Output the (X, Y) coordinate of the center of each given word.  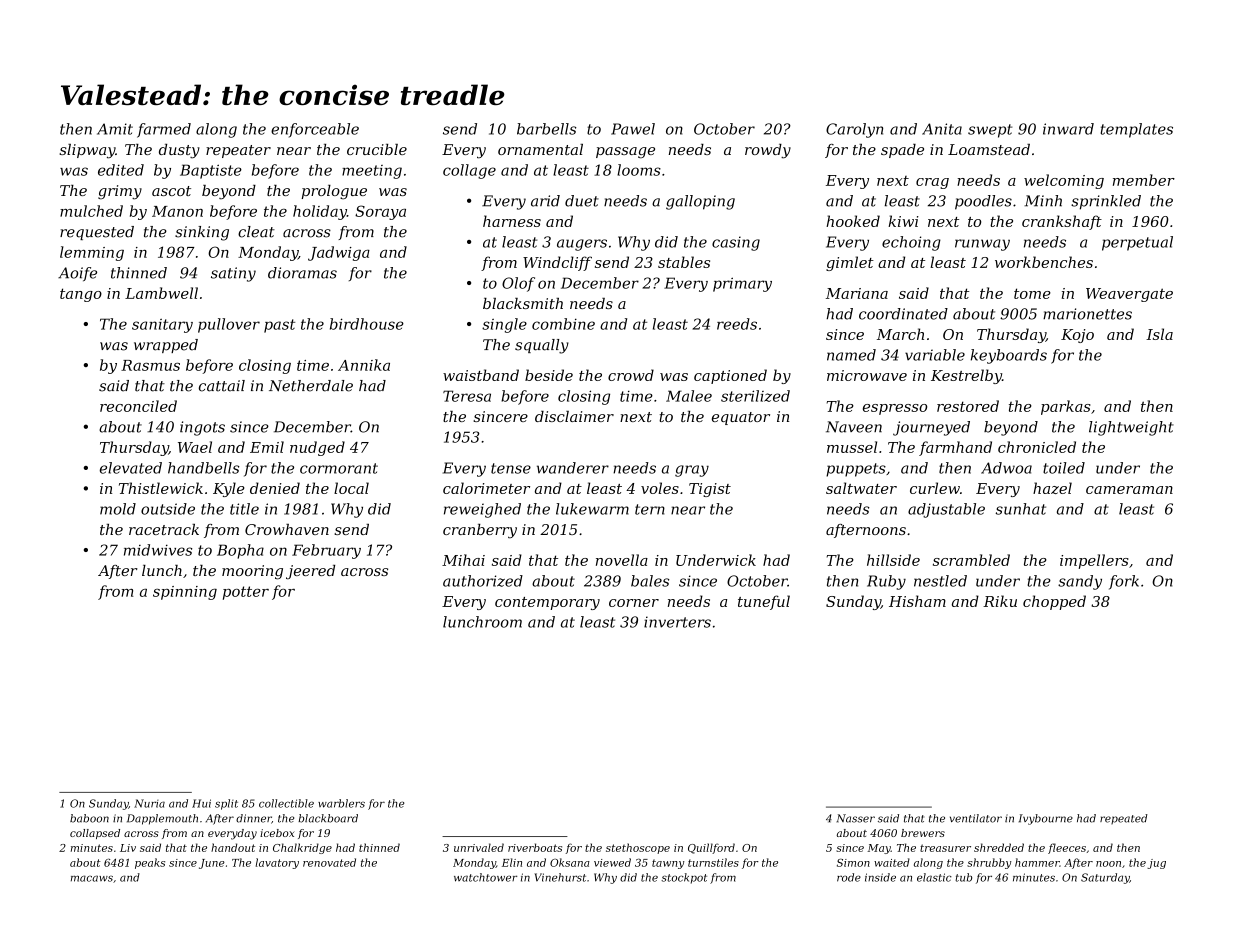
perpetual (1137, 243)
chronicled (1037, 447)
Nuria (149, 803)
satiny (233, 274)
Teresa (467, 396)
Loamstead (989, 149)
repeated (1124, 819)
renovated (329, 862)
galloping (700, 202)
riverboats (535, 847)
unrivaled (479, 847)
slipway (87, 151)
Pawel (633, 129)
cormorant (339, 468)
